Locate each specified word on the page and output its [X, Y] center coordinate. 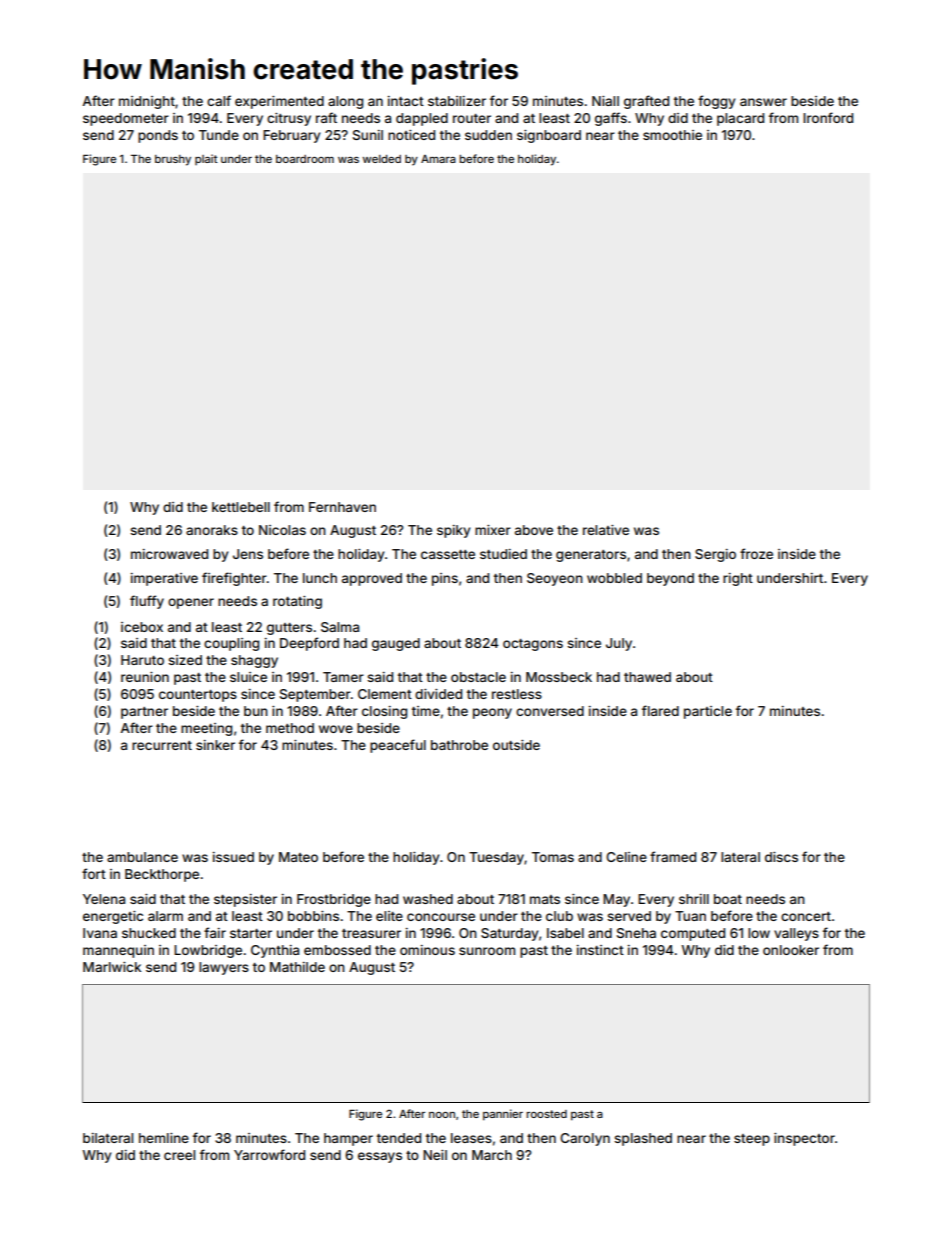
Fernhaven [342, 507]
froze [756, 553]
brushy [173, 160]
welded [382, 159]
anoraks [212, 530]
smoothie [672, 135]
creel [179, 1155]
